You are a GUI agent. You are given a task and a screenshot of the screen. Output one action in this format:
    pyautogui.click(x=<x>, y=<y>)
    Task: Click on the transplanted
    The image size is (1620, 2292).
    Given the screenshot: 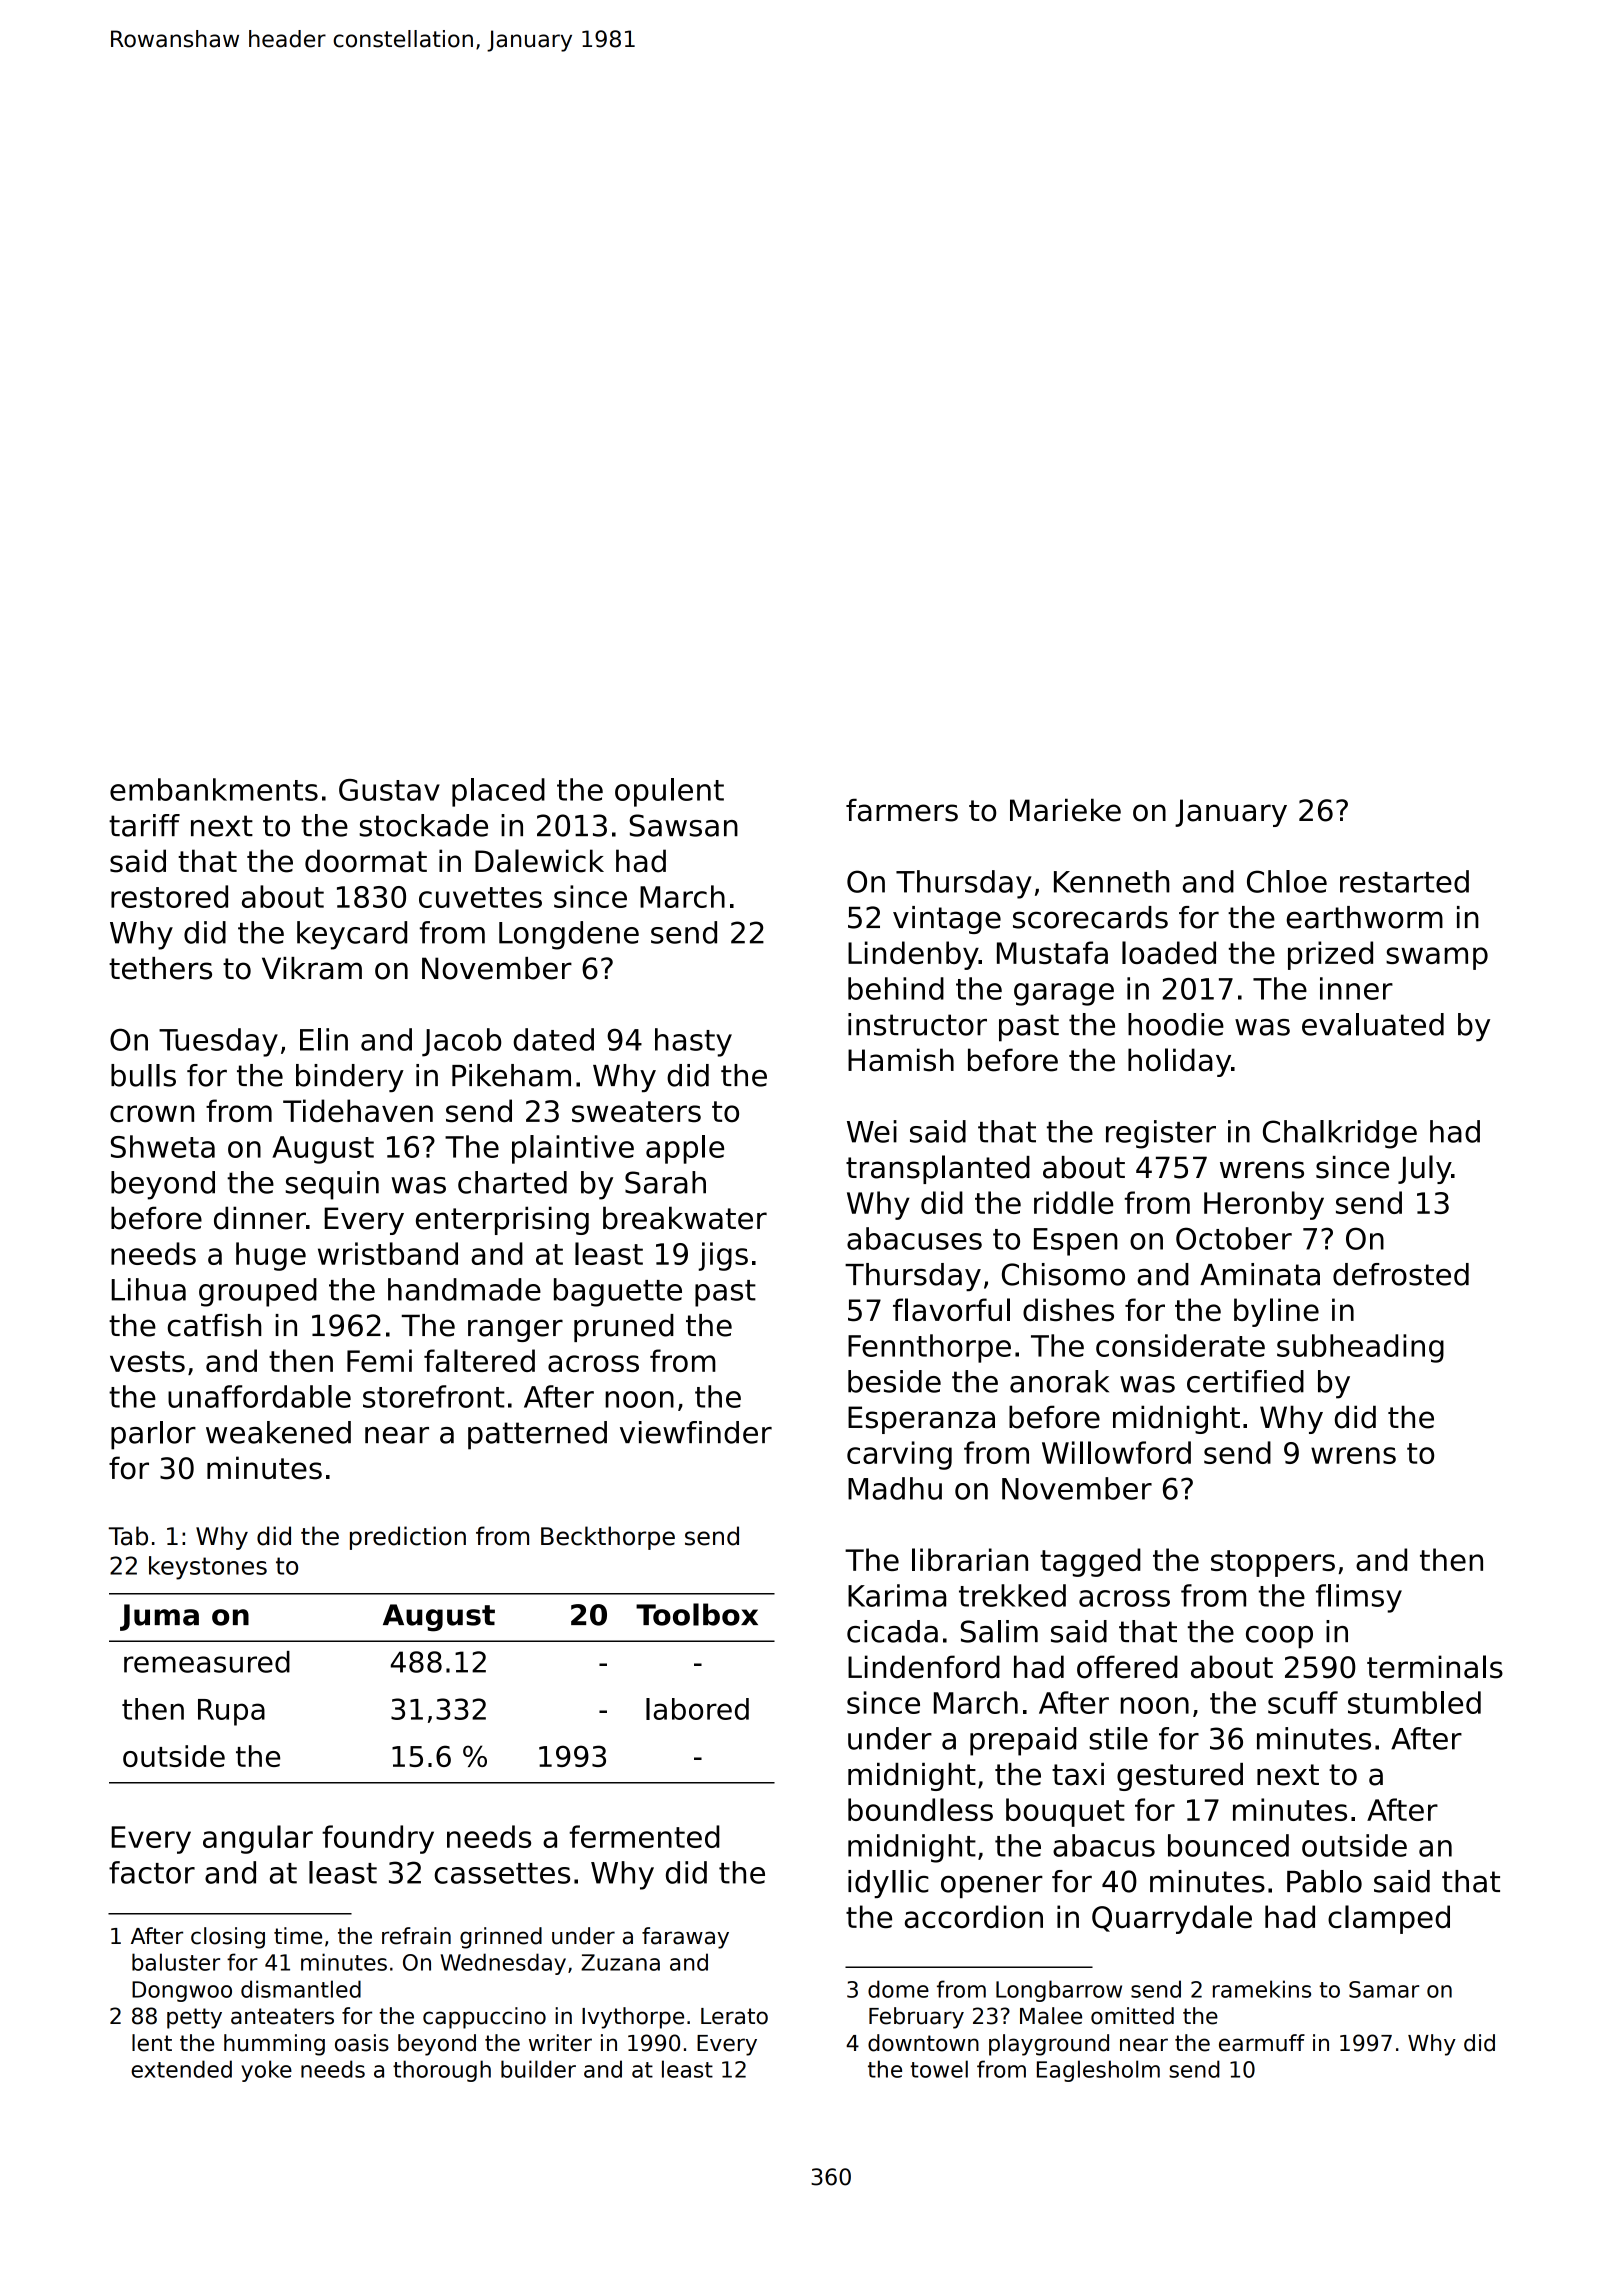 What is the action you would take?
    pyautogui.click(x=938, y=1169)
